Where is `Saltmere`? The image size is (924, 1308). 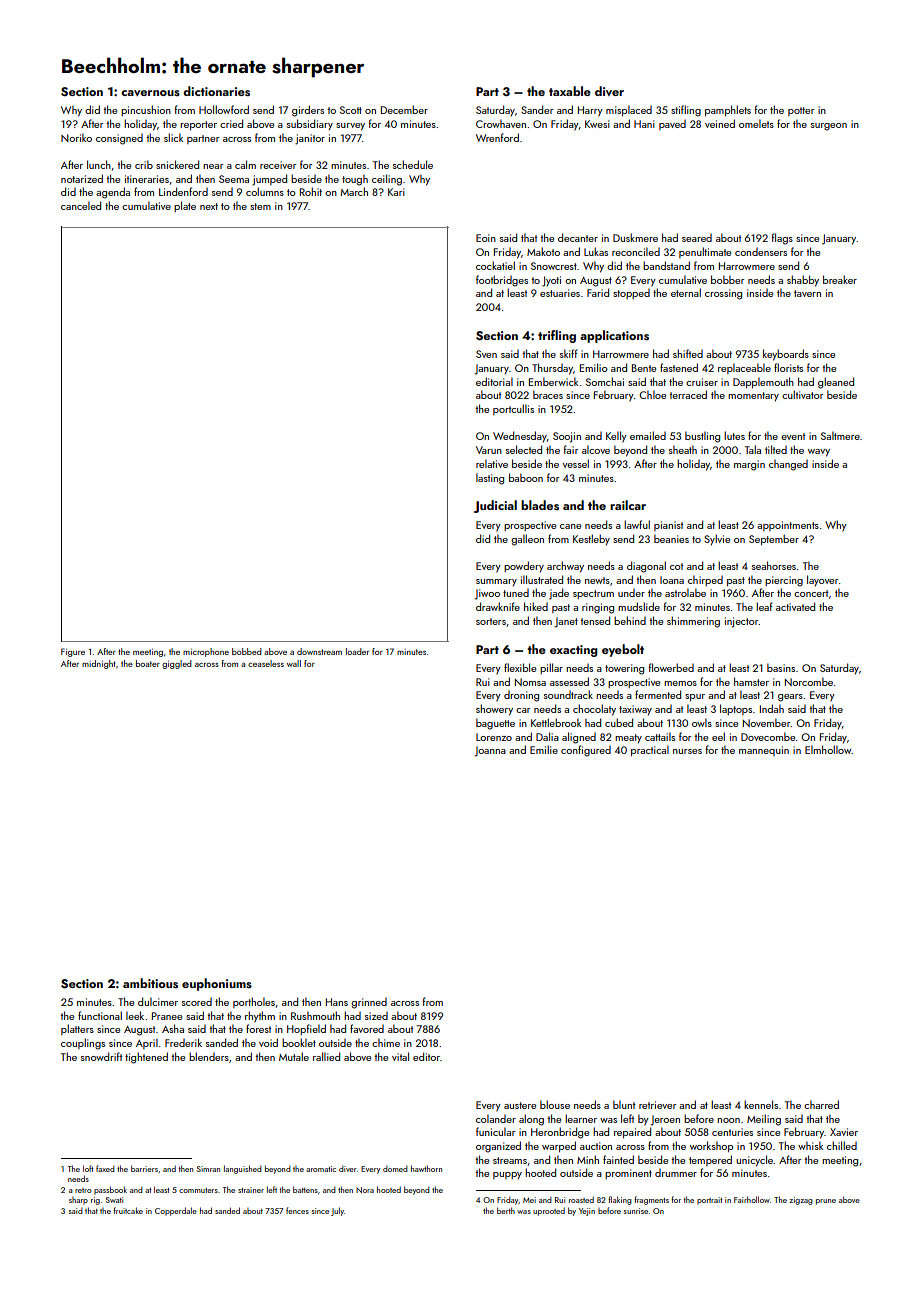 Saltmere is located at coordinates (840, 435).
